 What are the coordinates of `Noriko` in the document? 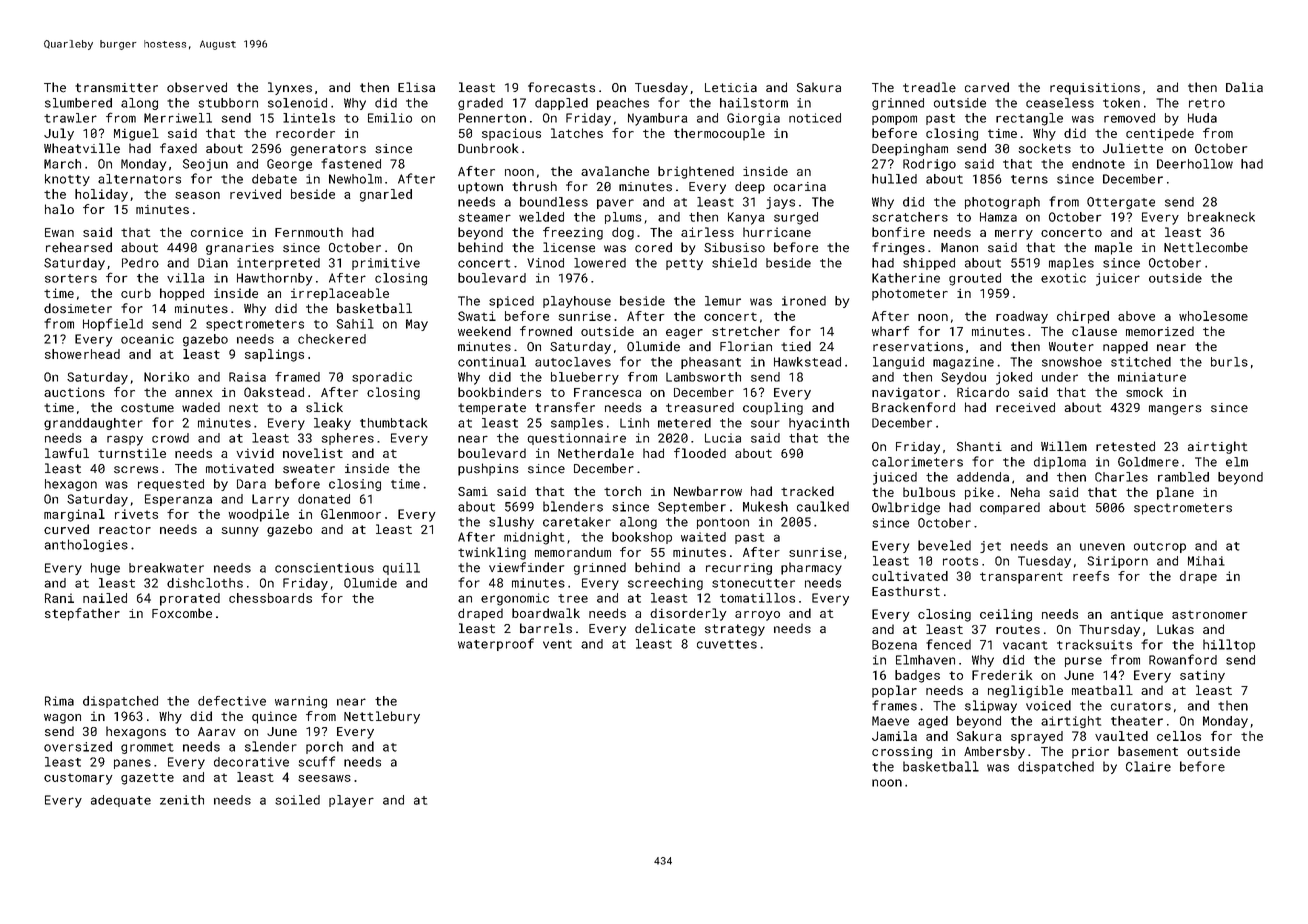 It's located at (166, 377).
